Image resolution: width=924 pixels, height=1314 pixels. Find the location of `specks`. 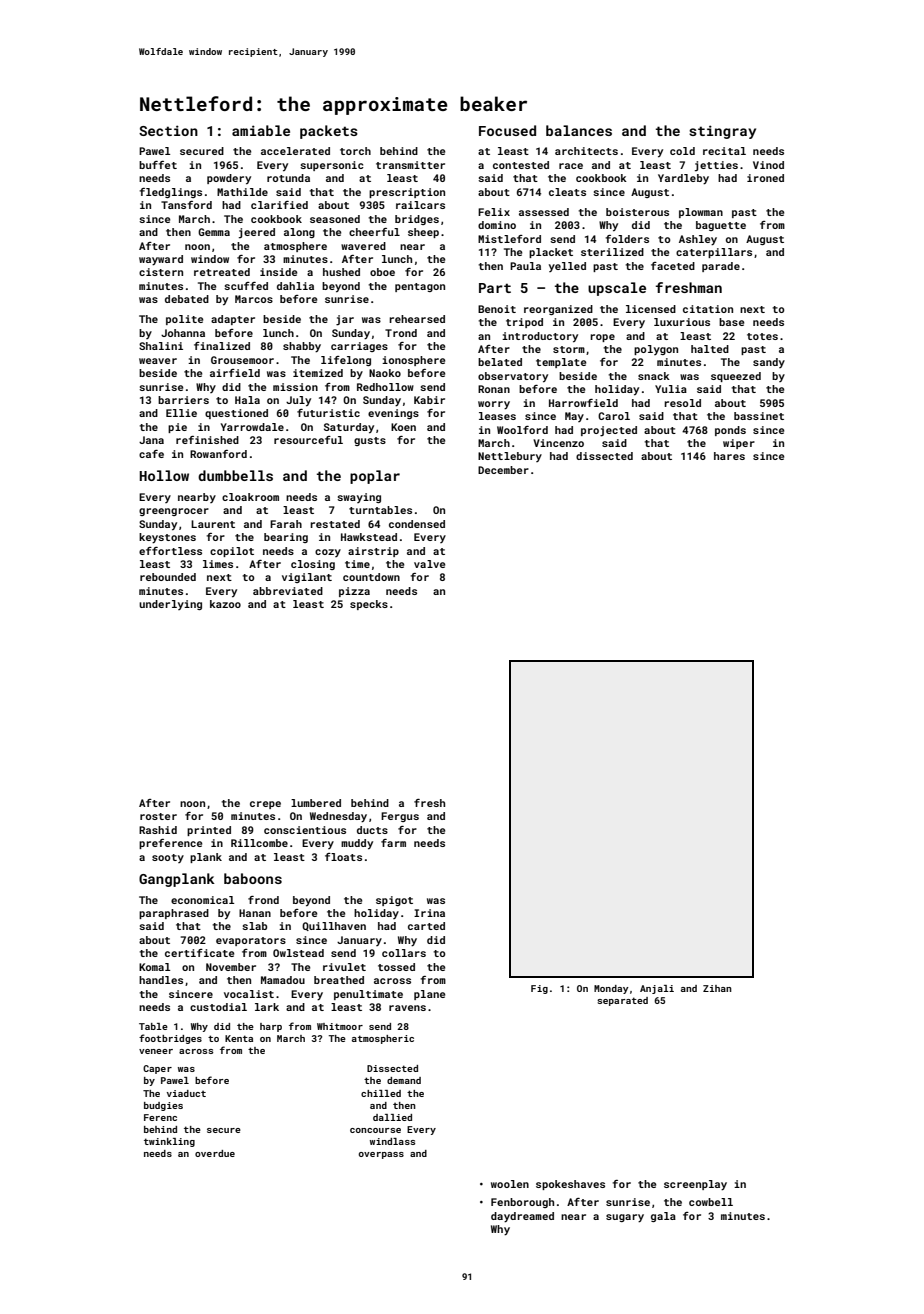

specks is located at coordinates (369, 605).
